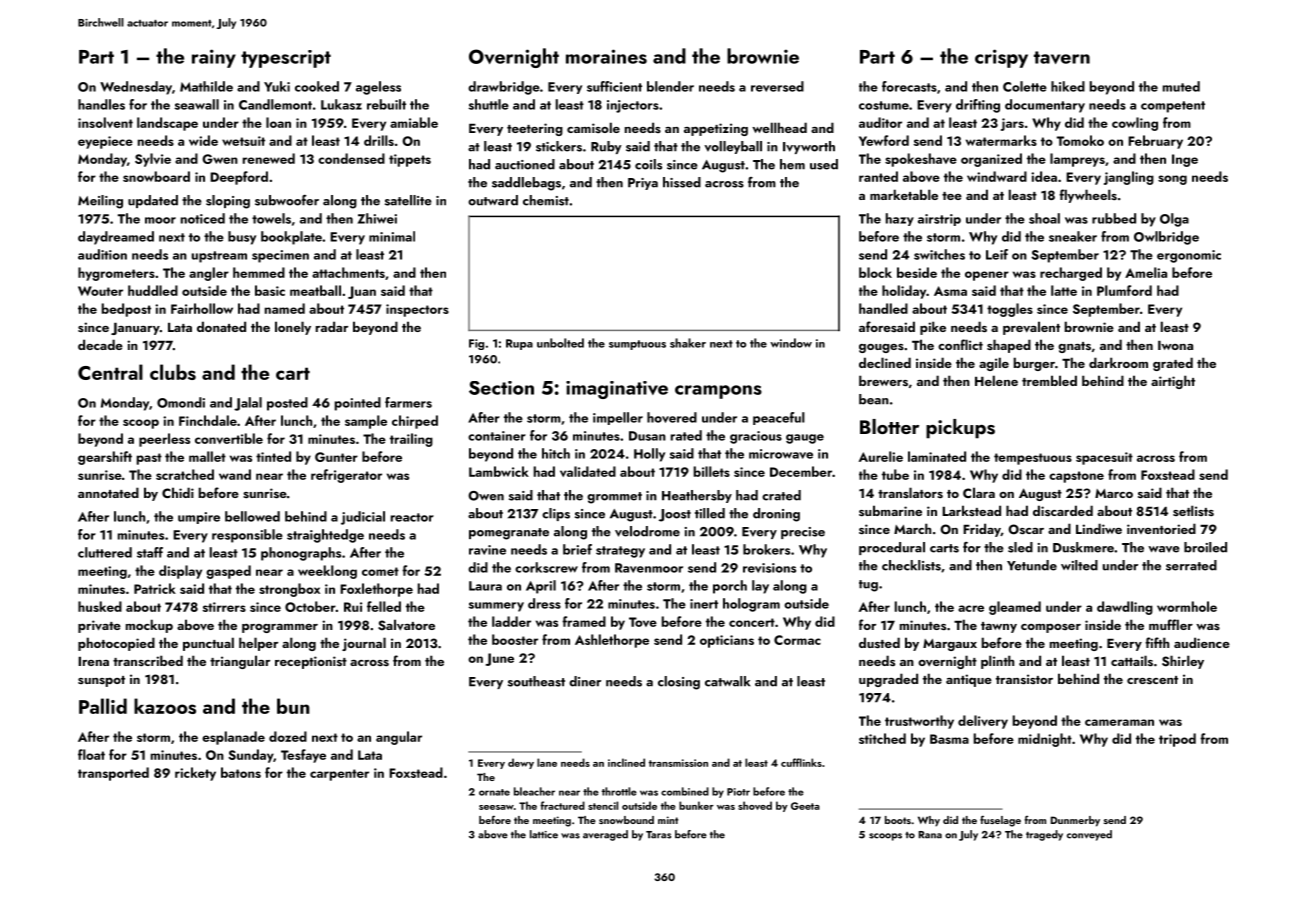 Image resolution: width=1308 pixels, height=924 pixels. I want to click on tavern, so click(1062, 57).
